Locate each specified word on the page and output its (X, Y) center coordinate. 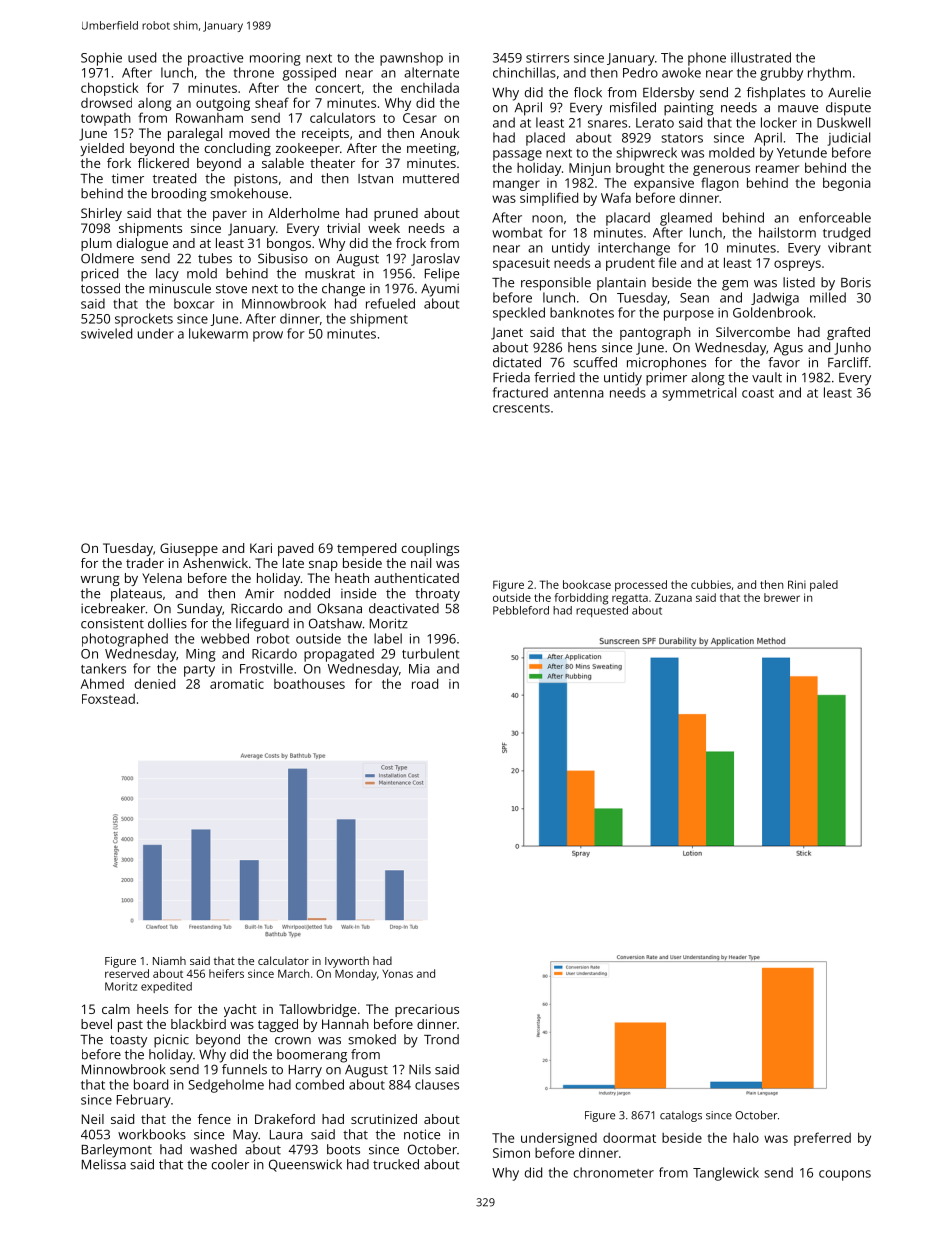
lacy (167, 275)
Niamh (169, 960)
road (425, 683)
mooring (275, 59)
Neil (93, 1119)
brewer (782, 597)
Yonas (397, 974)
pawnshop (411, 59)
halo (746, 1137)
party (199, 671)
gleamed (686, 219)
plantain (621, 284)
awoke (681, 72)
